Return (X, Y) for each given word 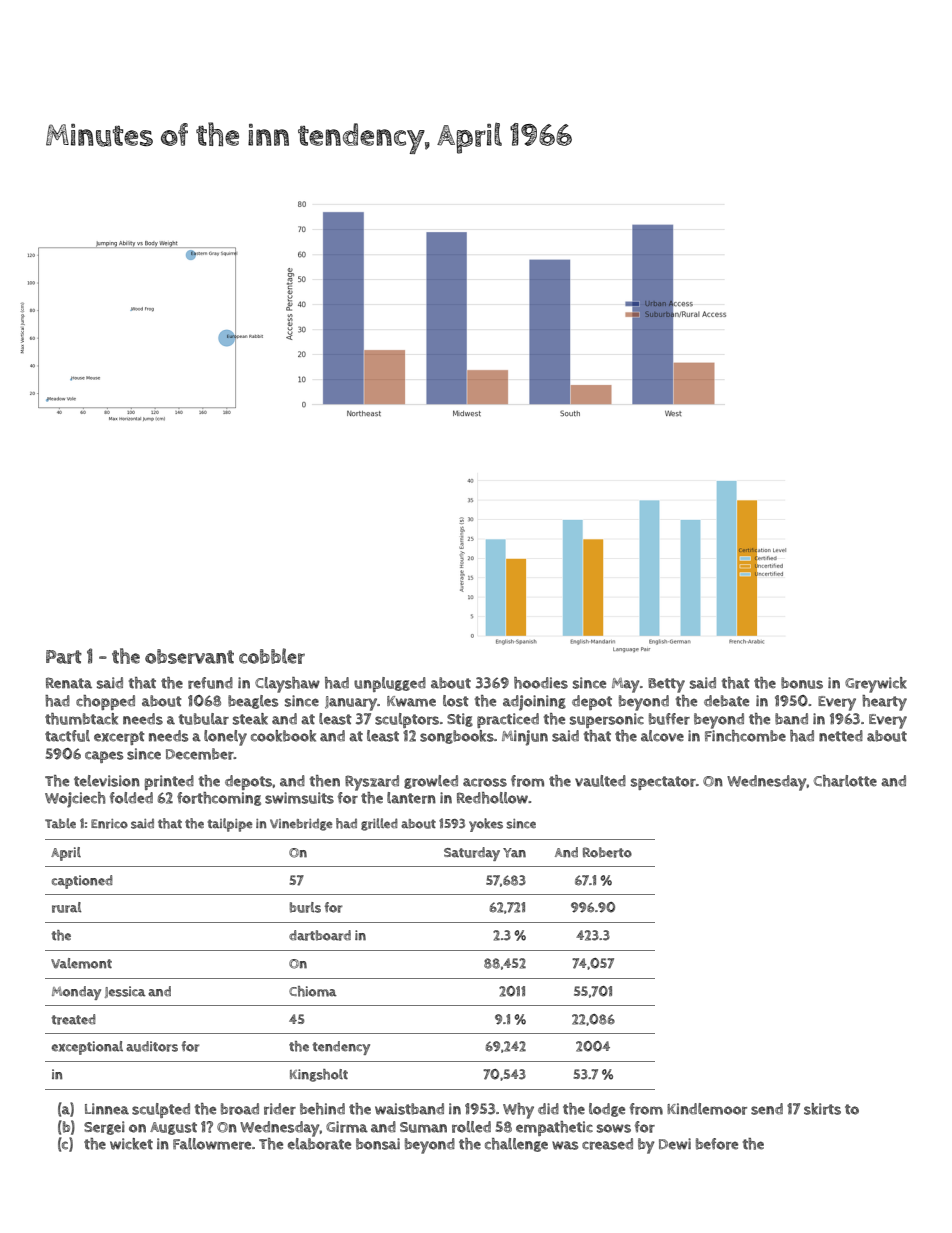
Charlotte (845, 781)
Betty (666, 685)
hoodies (541, 683)
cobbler (272, 656)
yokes (486, 825)
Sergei (104, 1128)
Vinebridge (301, 825)
